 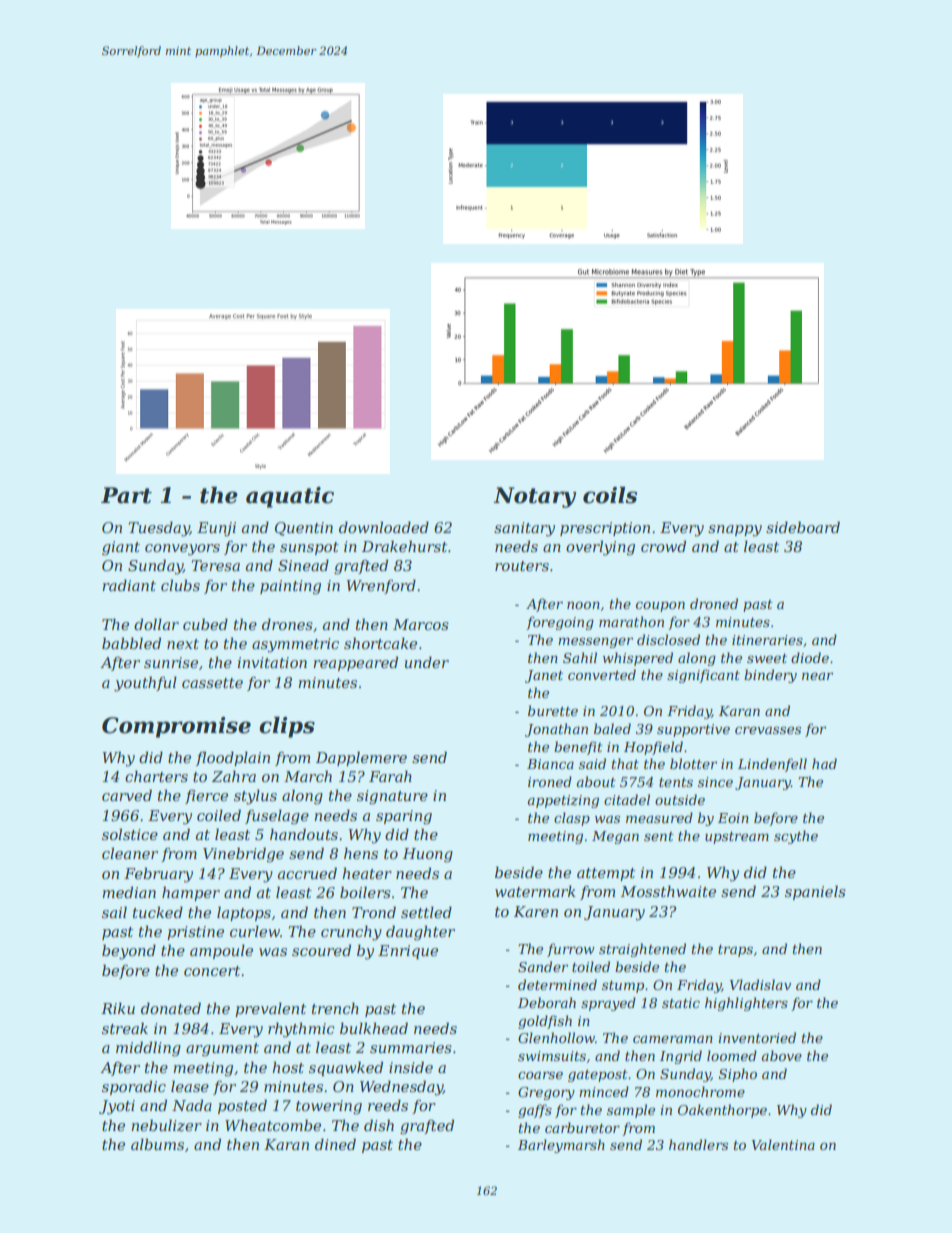 I want to click on above, so click(x=781, y=1055).
